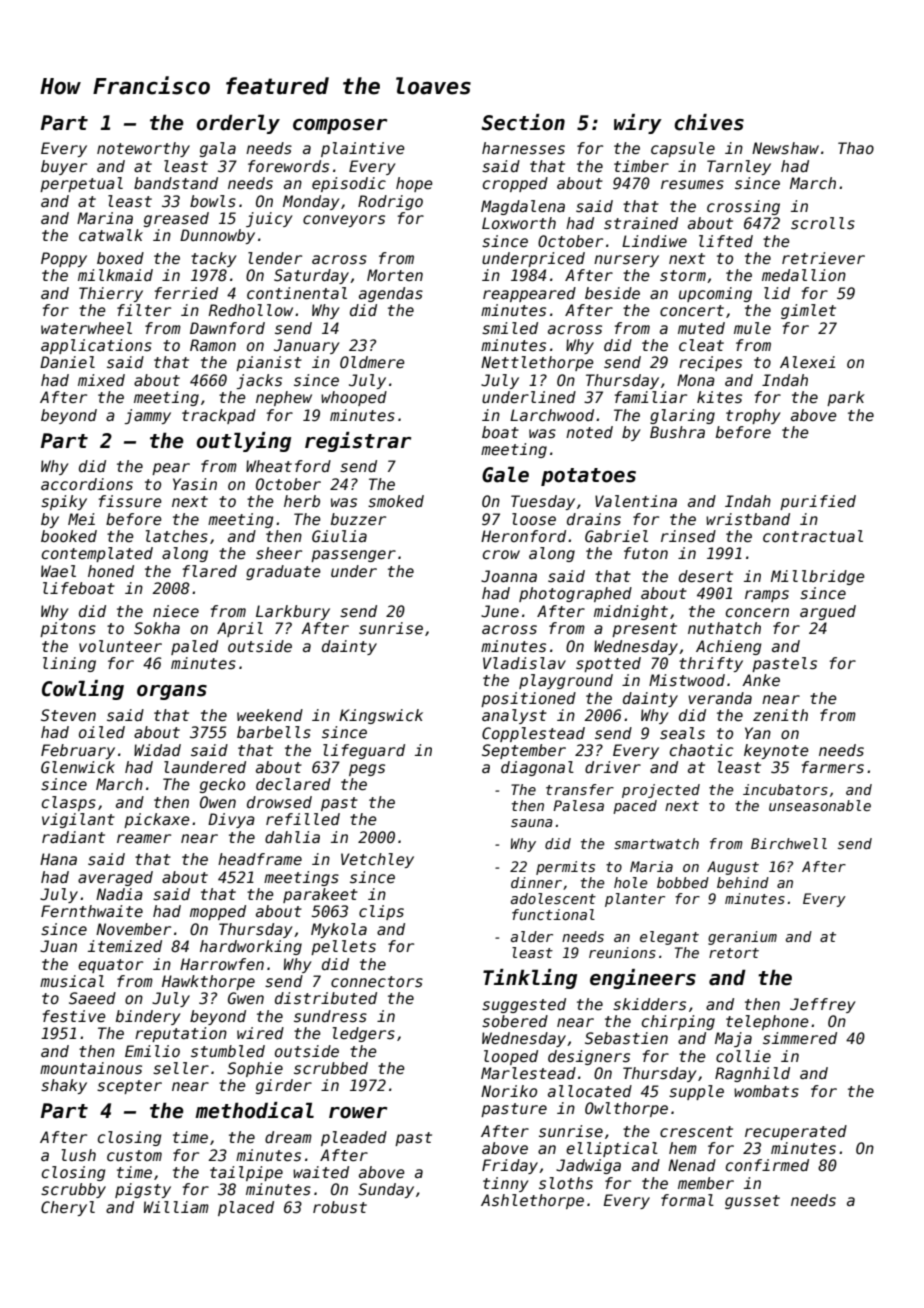  What do you see at coordinates (552, 415) in the image?
I see `Larchwood` at bounding box center [552, 415].
